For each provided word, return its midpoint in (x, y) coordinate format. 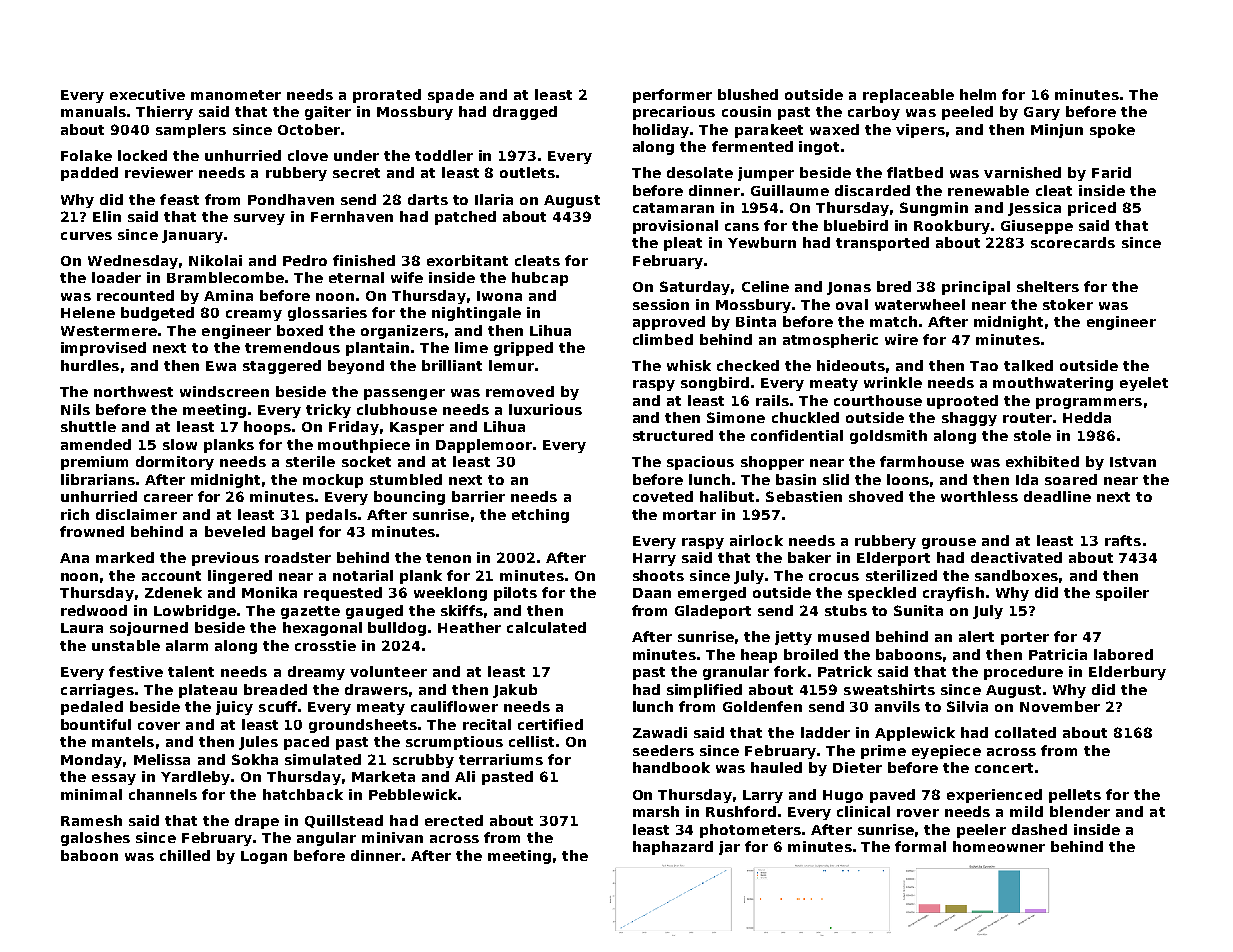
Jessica (1034, 209)
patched (465, 218)
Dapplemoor (484, 446)
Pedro (305, 260)
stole (1032, 435)
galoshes (95, 839)
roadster (298, 557)
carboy (874, 113)
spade (451, 96)
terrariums (501, 759)
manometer (236, 95)
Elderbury (1127, 673)
